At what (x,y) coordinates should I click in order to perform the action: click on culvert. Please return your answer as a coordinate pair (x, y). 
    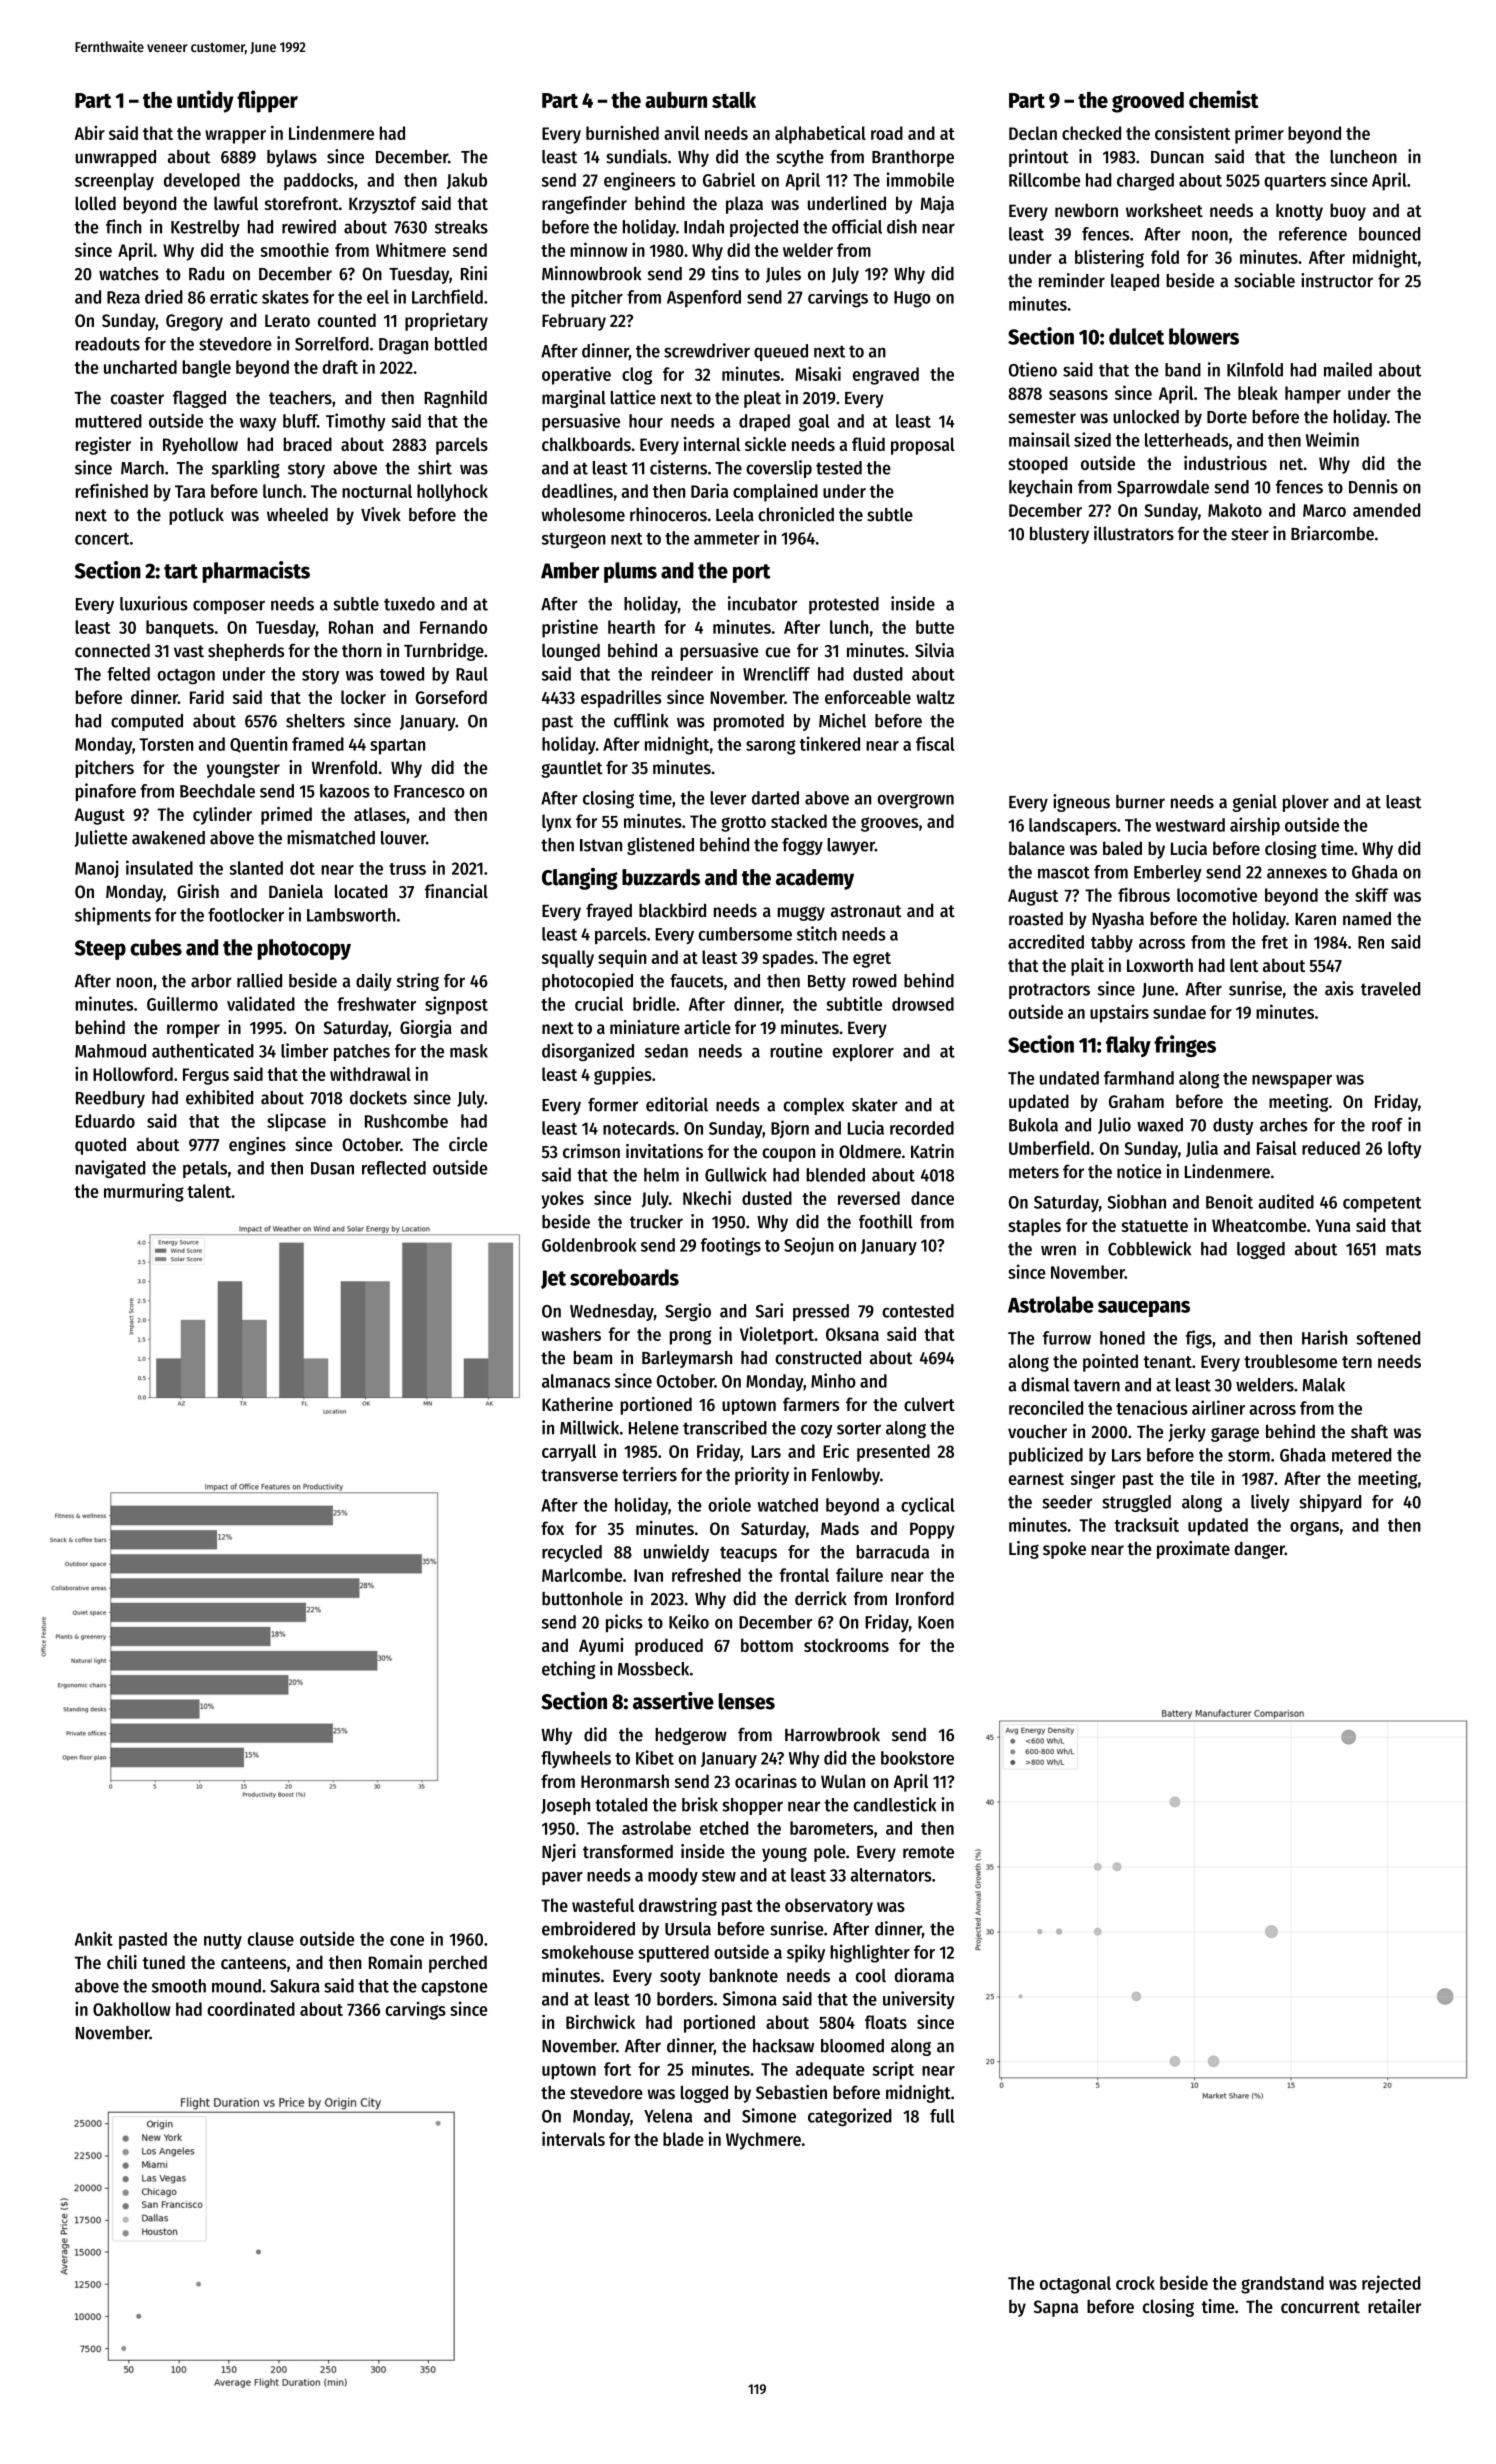
    Looking at the image, I should click on (929, 1404).
